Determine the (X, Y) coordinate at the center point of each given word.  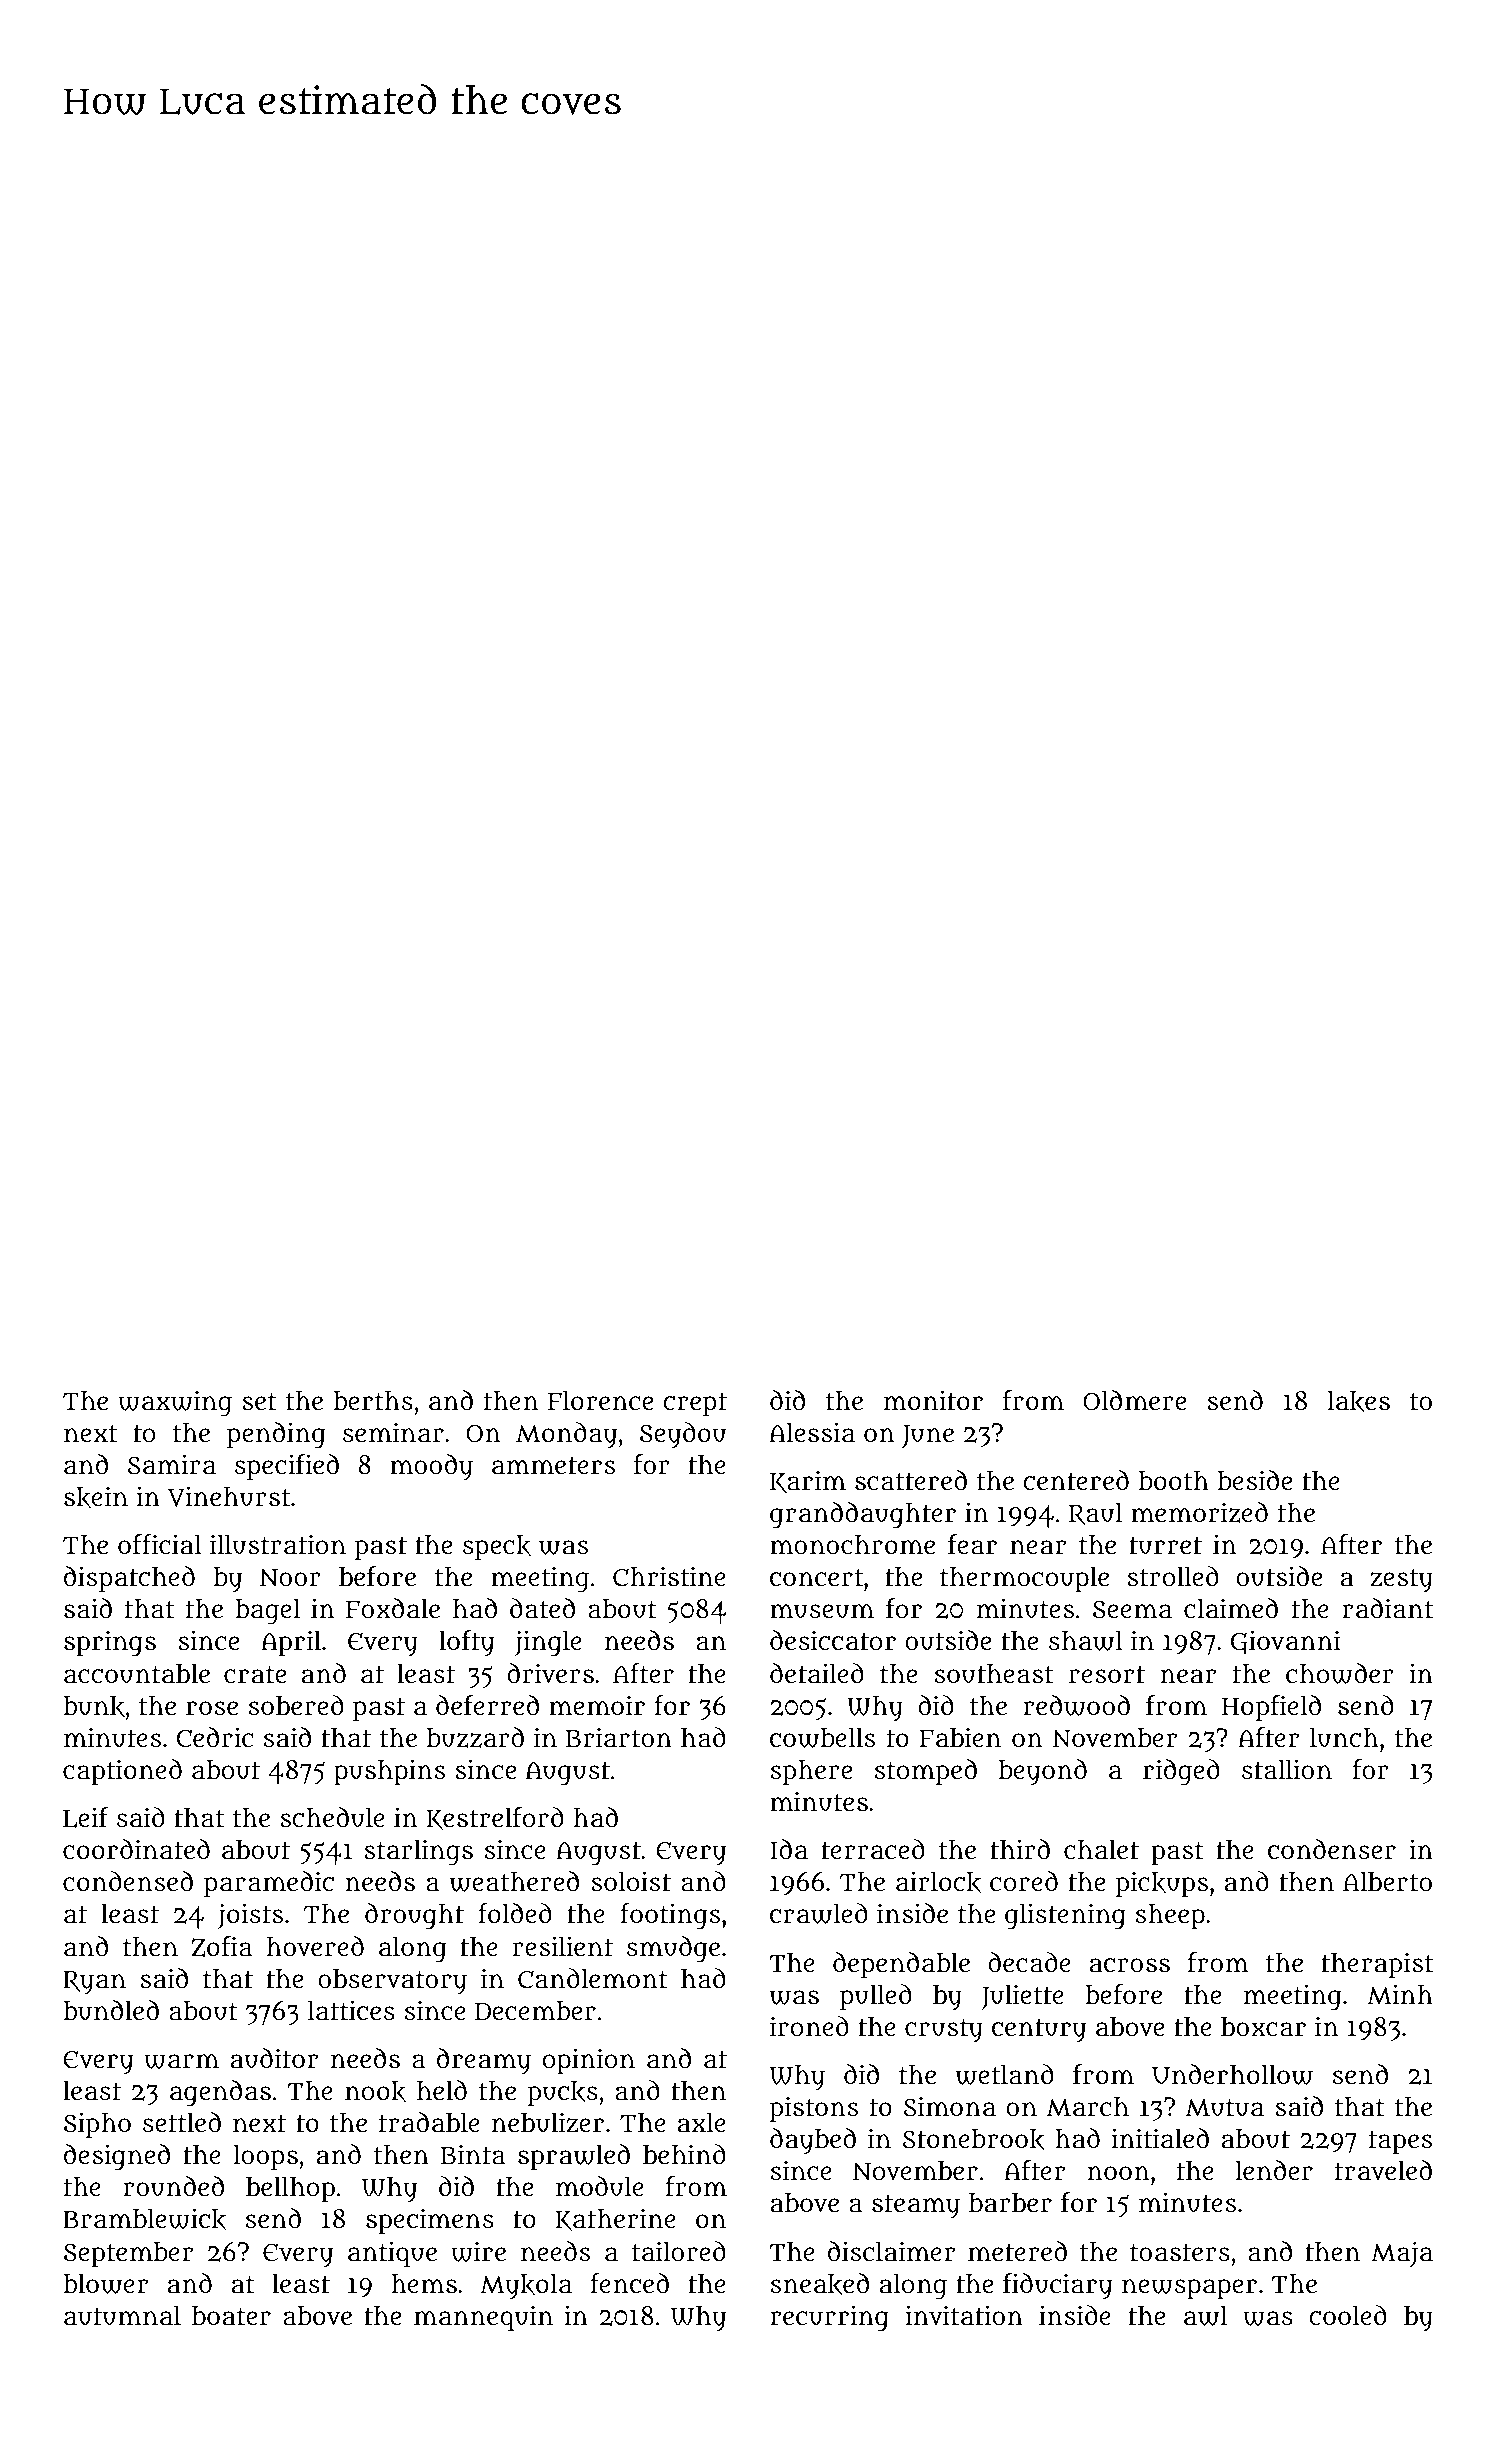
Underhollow (1232, 2074)
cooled (1348, 2315)
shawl (1086, 1641)
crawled (819, 1913)
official (160, 1544)
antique (392, 2254)
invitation (964, 2315)
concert (816, 1577)
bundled (111, 2010)
